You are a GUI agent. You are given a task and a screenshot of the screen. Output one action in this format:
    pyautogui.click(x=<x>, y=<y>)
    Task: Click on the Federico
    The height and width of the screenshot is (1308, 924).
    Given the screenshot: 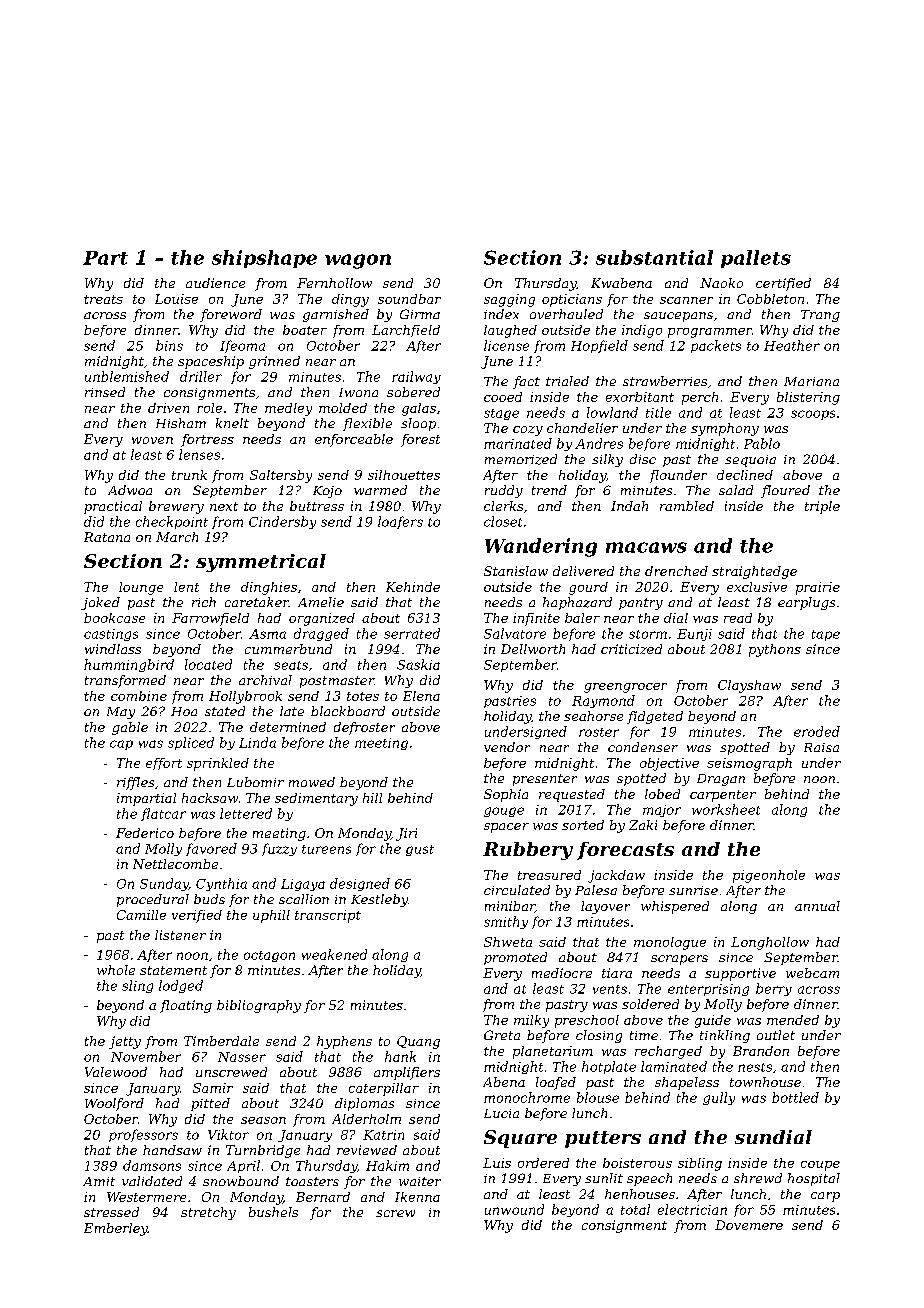 What is the action you would take?
    pyautogui.click(x=145, y=833)
